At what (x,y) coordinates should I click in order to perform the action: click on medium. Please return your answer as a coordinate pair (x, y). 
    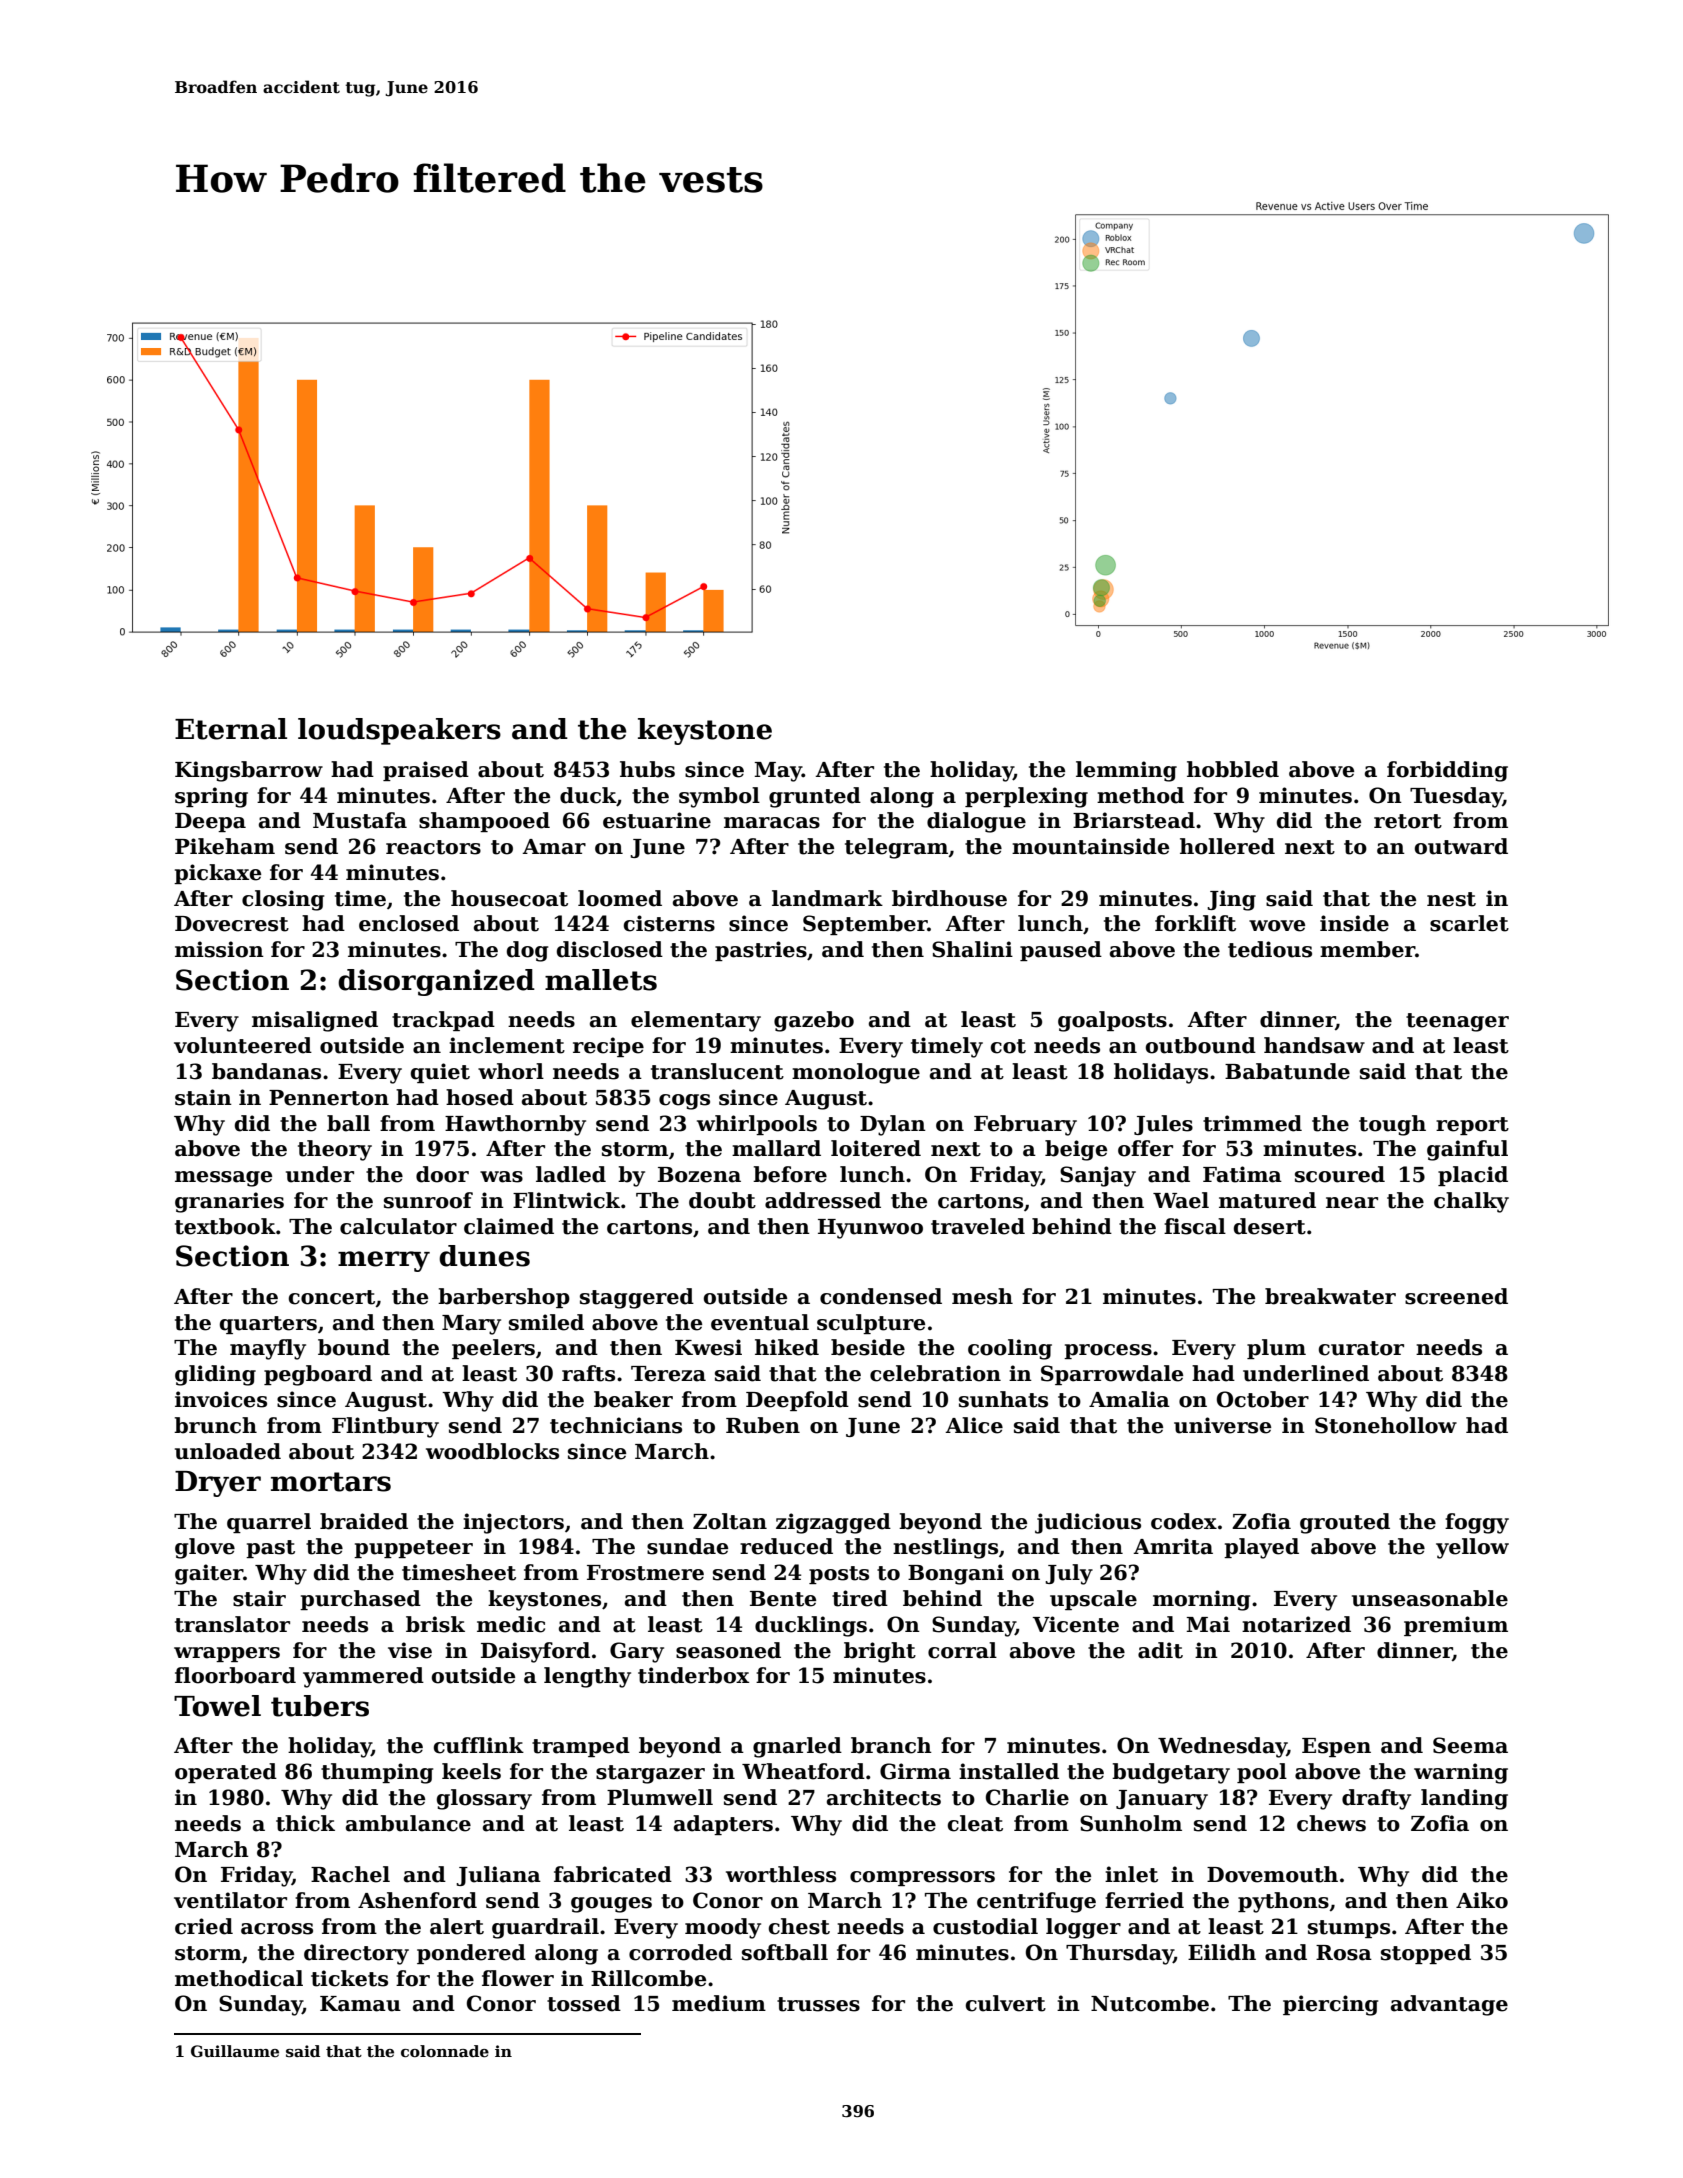
    Looking at the image, I should click on (719, 2003).
